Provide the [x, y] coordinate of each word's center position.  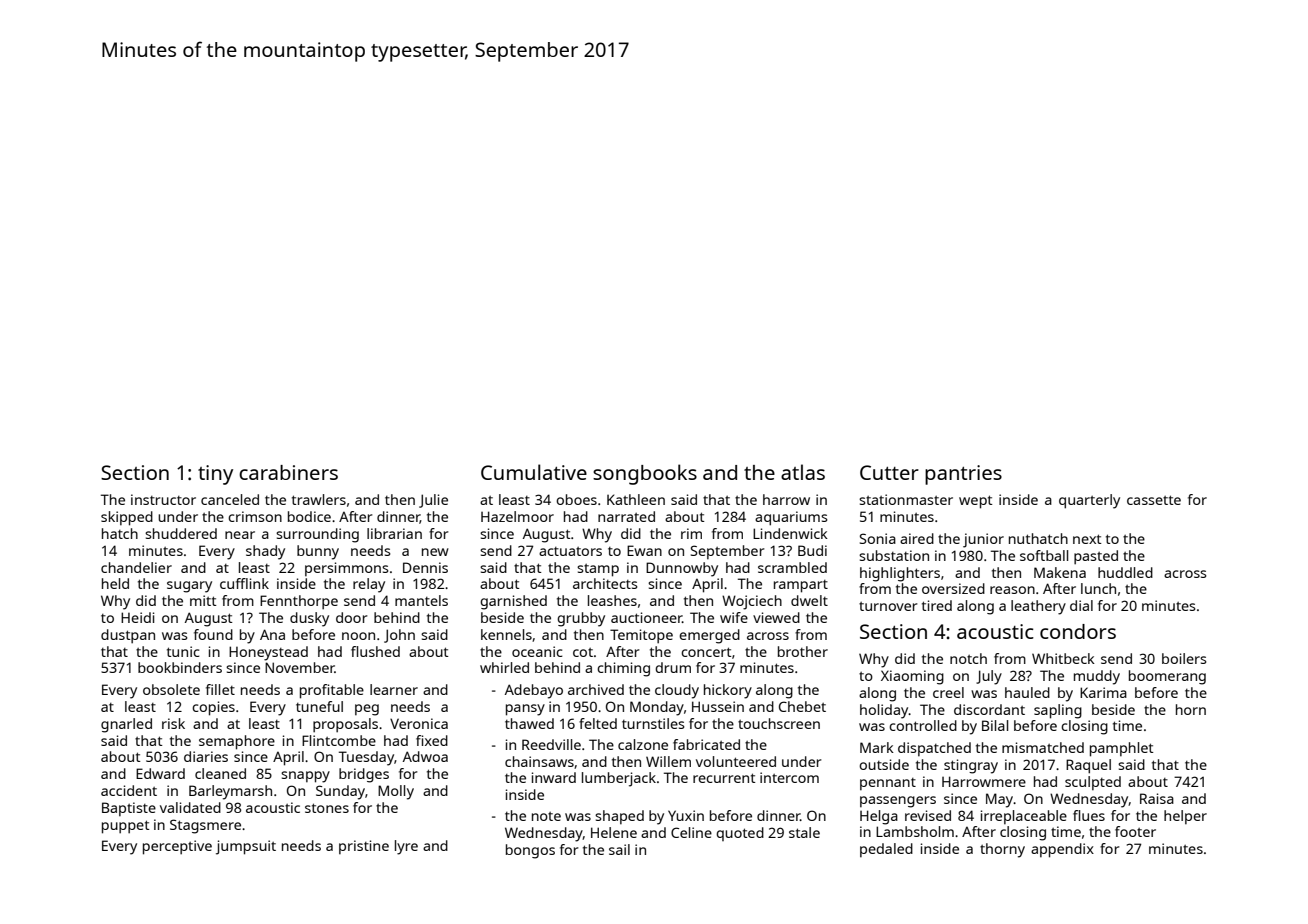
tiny [215, 475]
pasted [1096, 557]
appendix [1062, 850]
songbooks [645, 474]
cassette [1154, 500]
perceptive [177, 847]
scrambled [792, 567]
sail [619, 849]
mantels [421, 600]
